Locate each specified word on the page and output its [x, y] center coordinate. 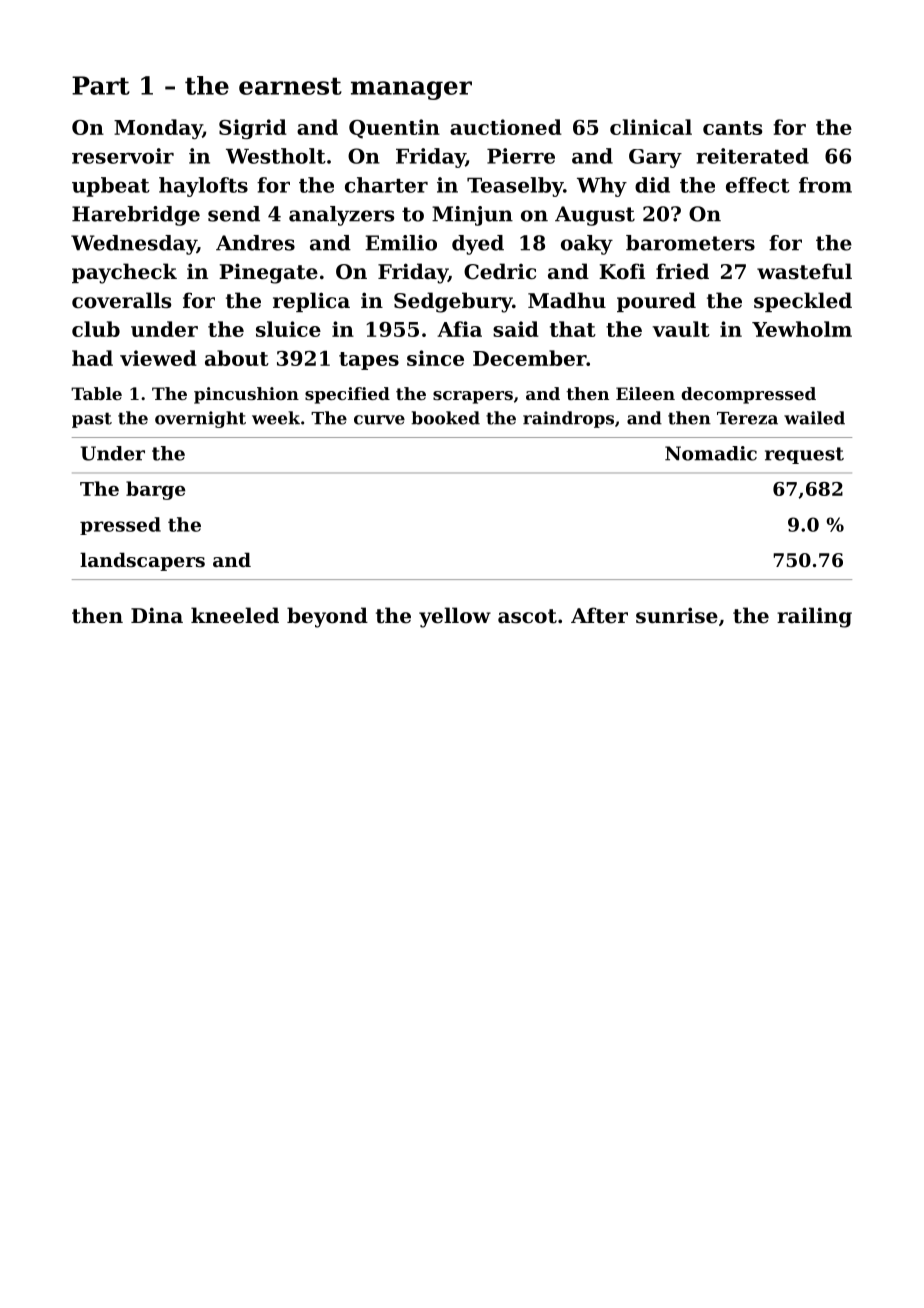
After [599, 615]
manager [411, 90]
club [96, 329]
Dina [157, 615]
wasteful [804, 271]
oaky [587, 245]
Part [101, 85]
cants [732, 128]
